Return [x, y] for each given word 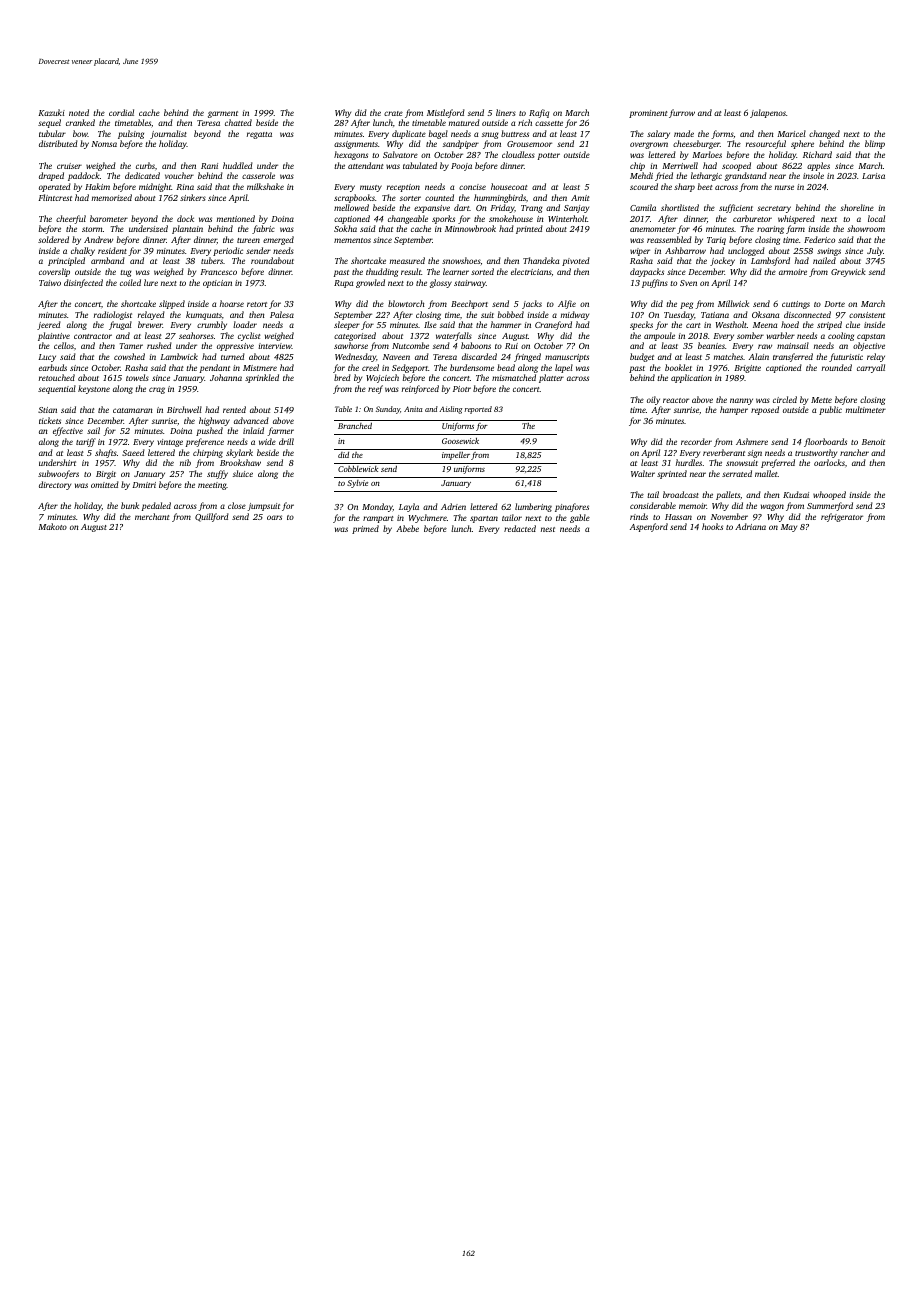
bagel [438, 134]
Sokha [345, 228]
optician [217, 284]
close [237, 505]
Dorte [834, 304]
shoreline [857, 207]
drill [286, 441]
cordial [121, 112]
